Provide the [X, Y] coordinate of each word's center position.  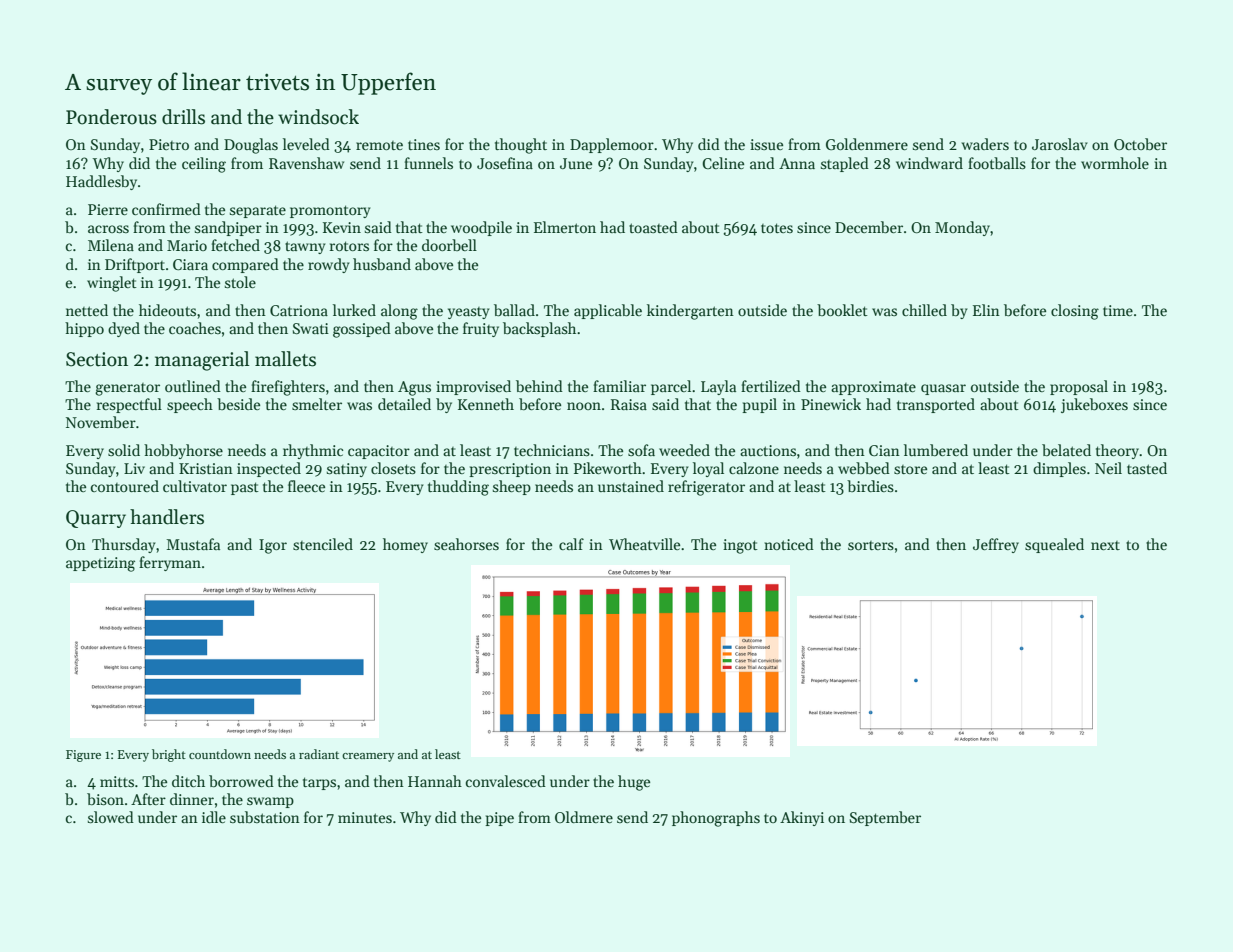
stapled [845, 164]
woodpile [481, 228]
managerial [202, 361]
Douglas [251, 146]
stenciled [323, 544]
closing [1075, 312]
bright [169, 755]
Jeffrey [996, 545]
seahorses [466, 544]
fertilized [771, 386]
